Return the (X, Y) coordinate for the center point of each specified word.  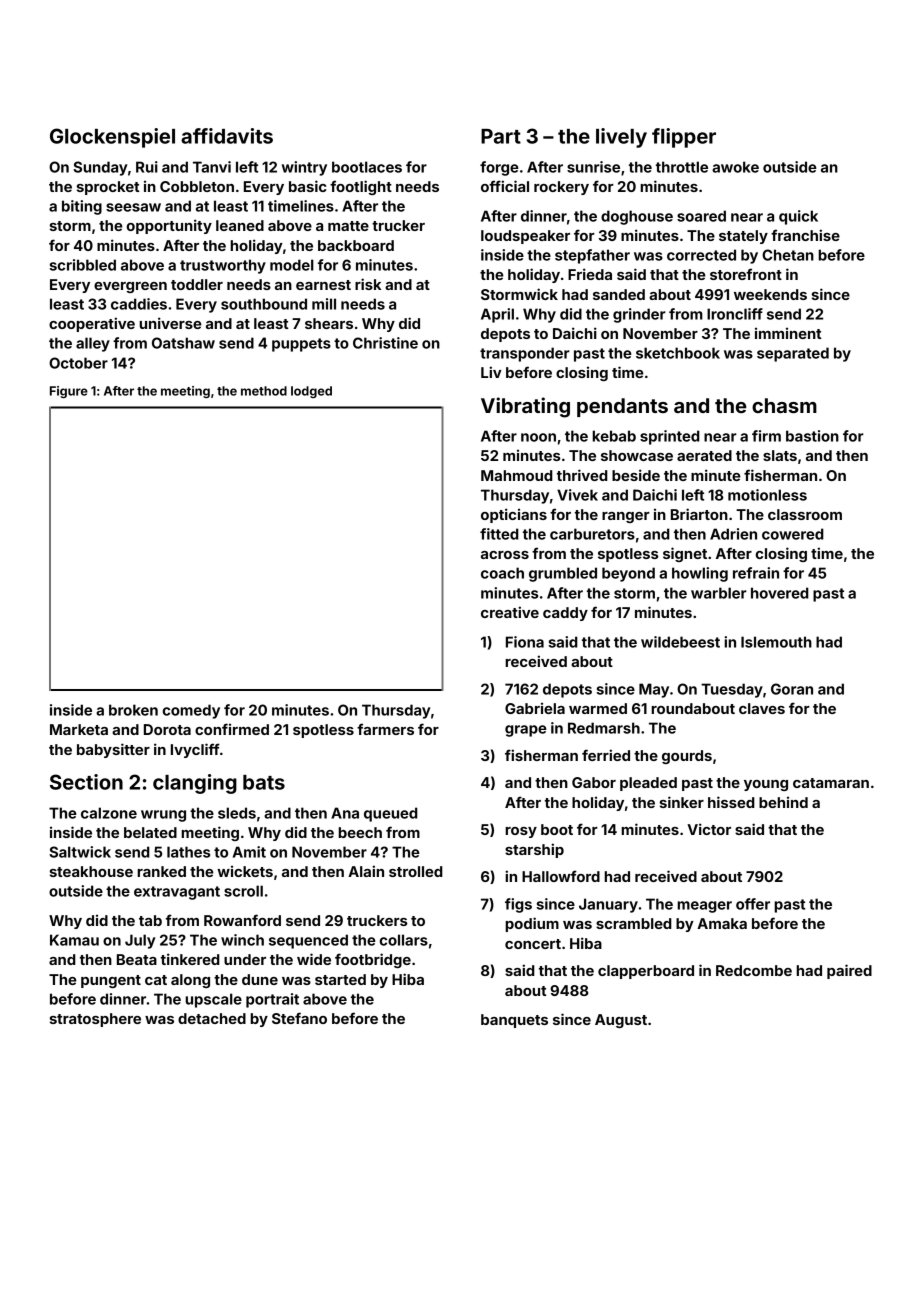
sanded (619, 294)
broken (133, 710)
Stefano (299, 1018)
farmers (385, 729)
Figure (69, 392)
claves (762, 708)
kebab (614, 436)
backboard (356, 245)
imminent (788, 333)
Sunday (100, 168)
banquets (514, 1021)
